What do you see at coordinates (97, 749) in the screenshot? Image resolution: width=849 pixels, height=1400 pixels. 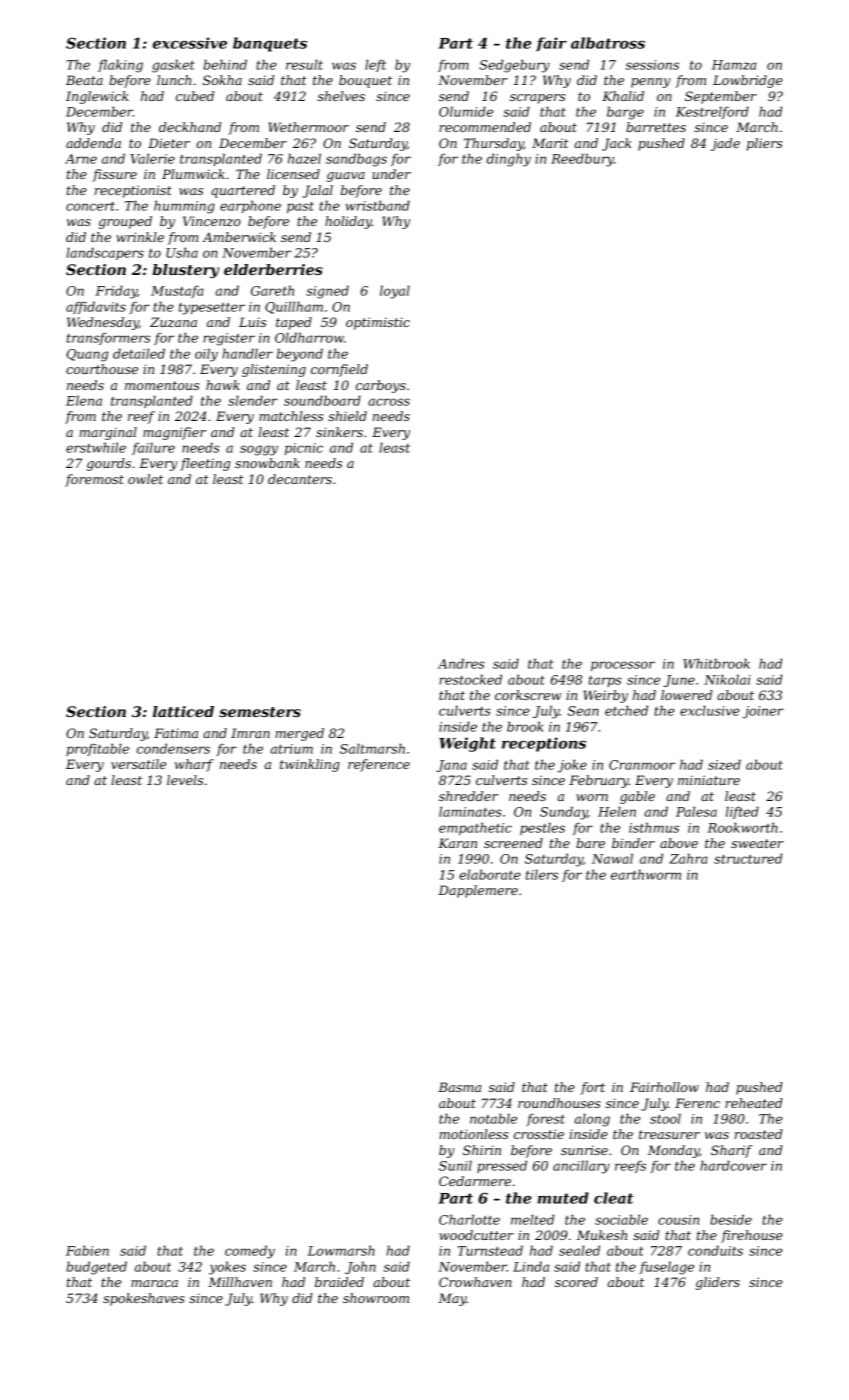 I see `profitable` at bounding box center [97, 749].
